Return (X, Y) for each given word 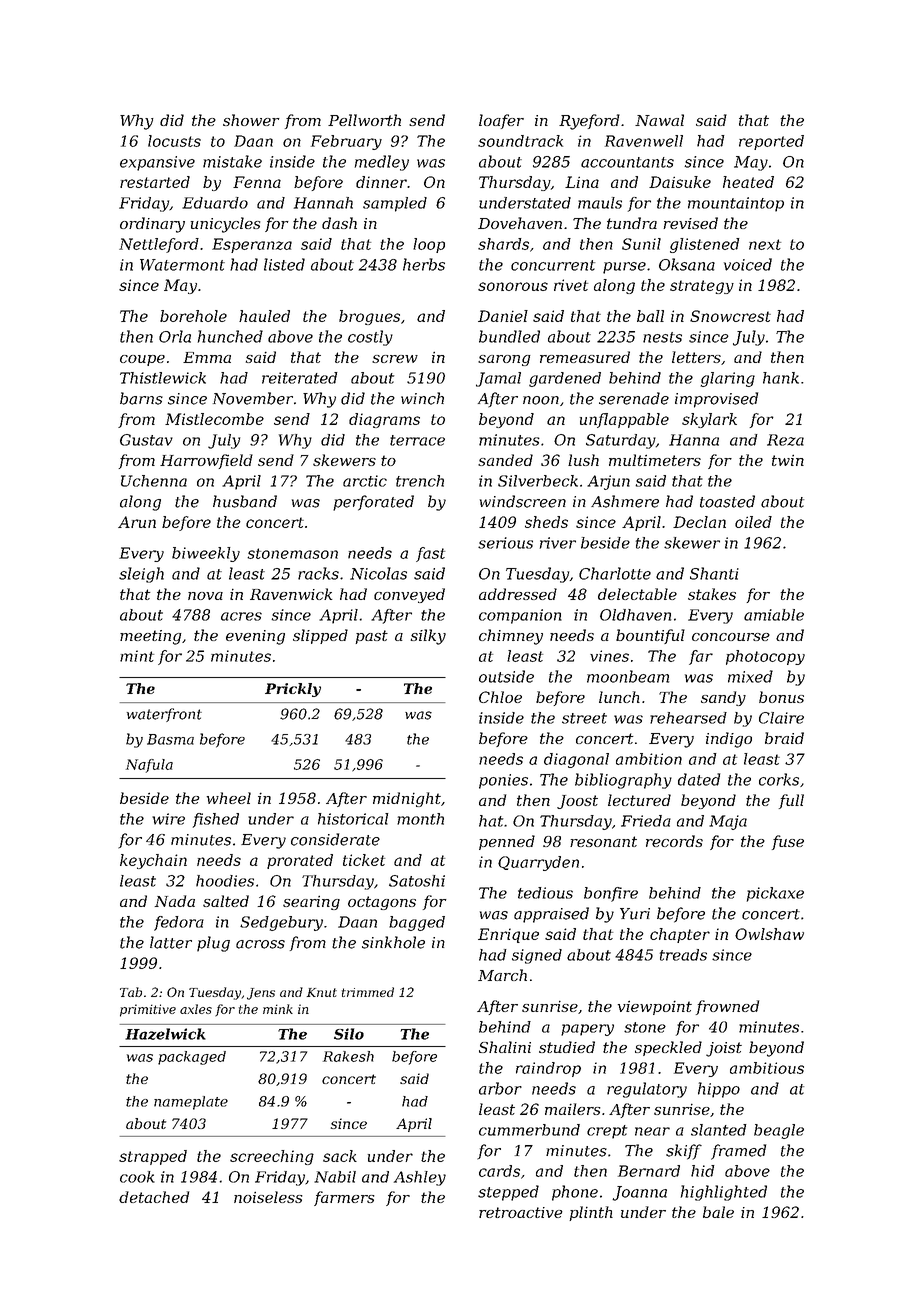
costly (370, 338)
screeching (272, 1157)
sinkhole (393, 942)
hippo (719, 1090)
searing (311, 903)
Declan (699, 522)
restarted (155, 182)
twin (788, 460)
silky (428, 637)
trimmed (368, 992)
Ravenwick (291, 594)
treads (683, 955)
